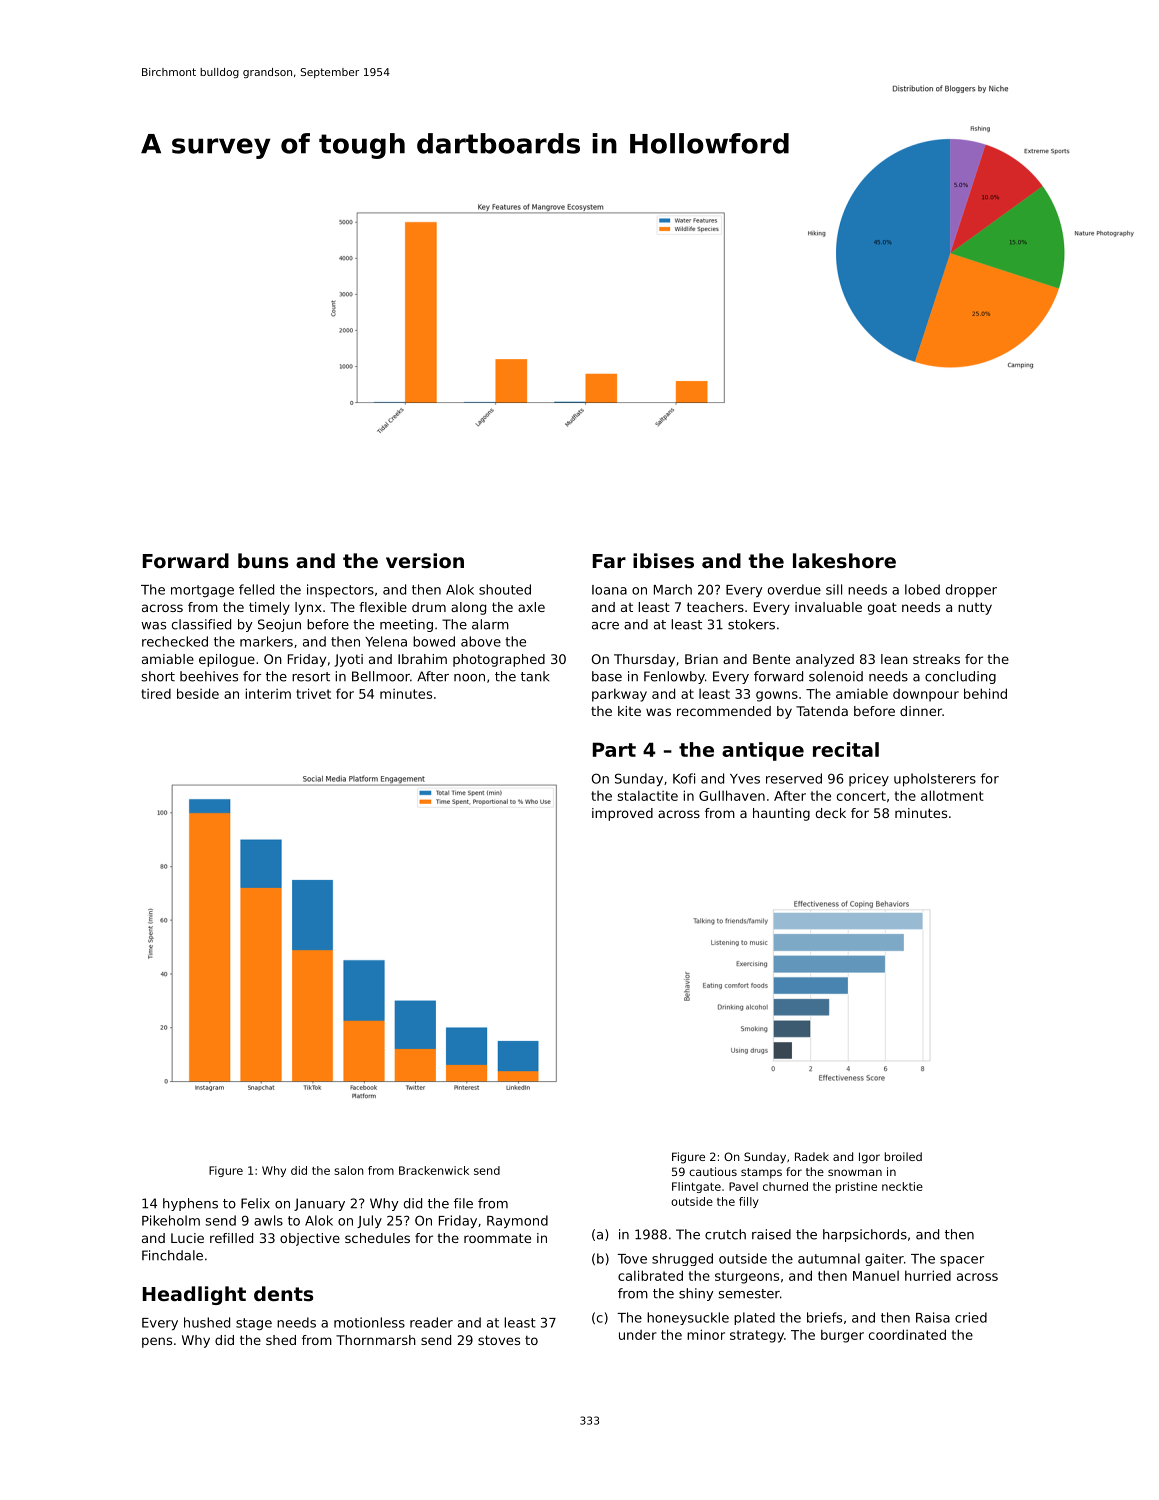  I want to click on Kofi, so click(684, 778).
